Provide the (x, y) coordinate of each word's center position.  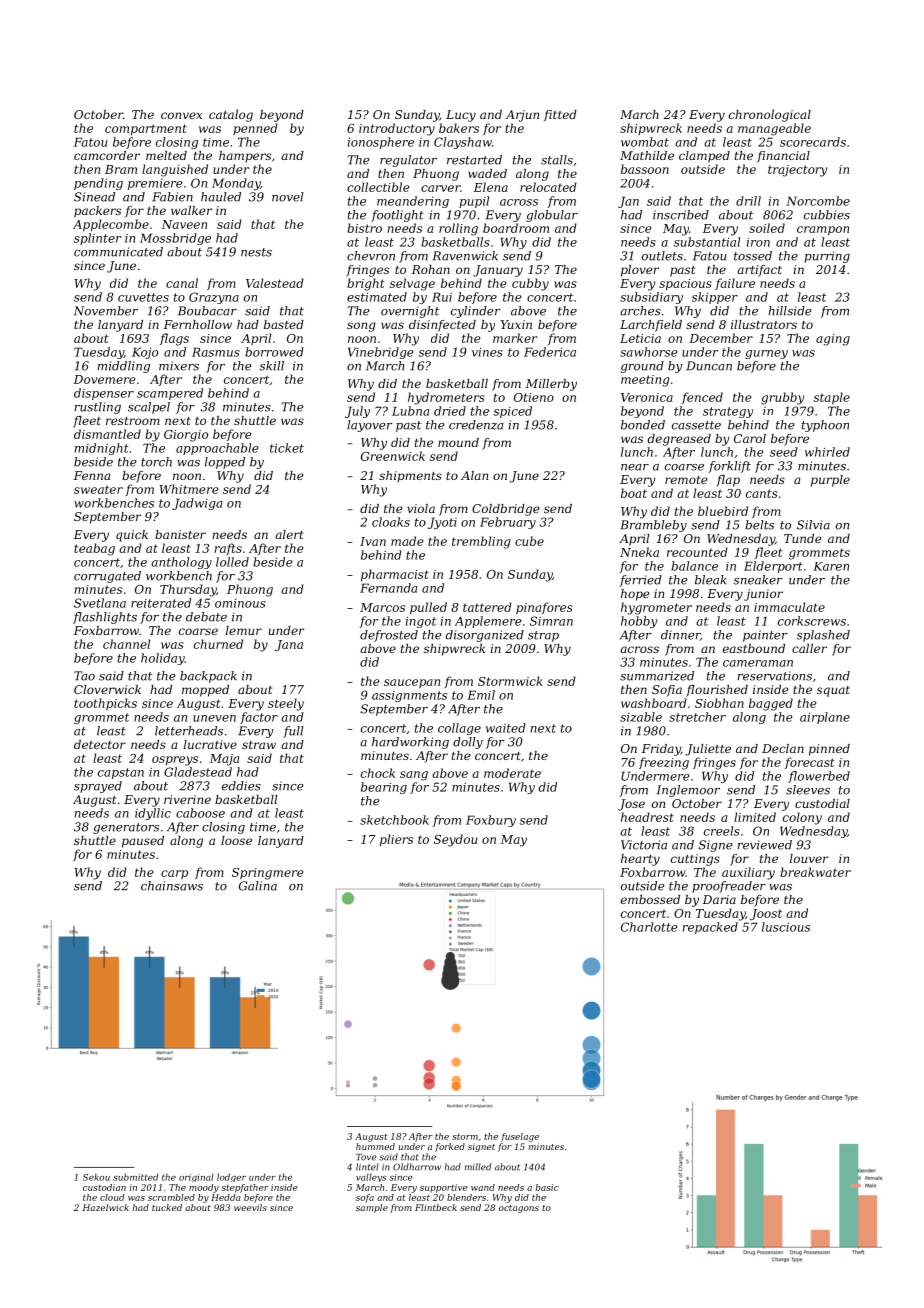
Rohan (431, 269)
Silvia (813, 525)
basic (547, 1187)
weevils (250, 1207)
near (635, 467)
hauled (221, 197)
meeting (645, 381)
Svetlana (100, 603)
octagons (519, 1209)
